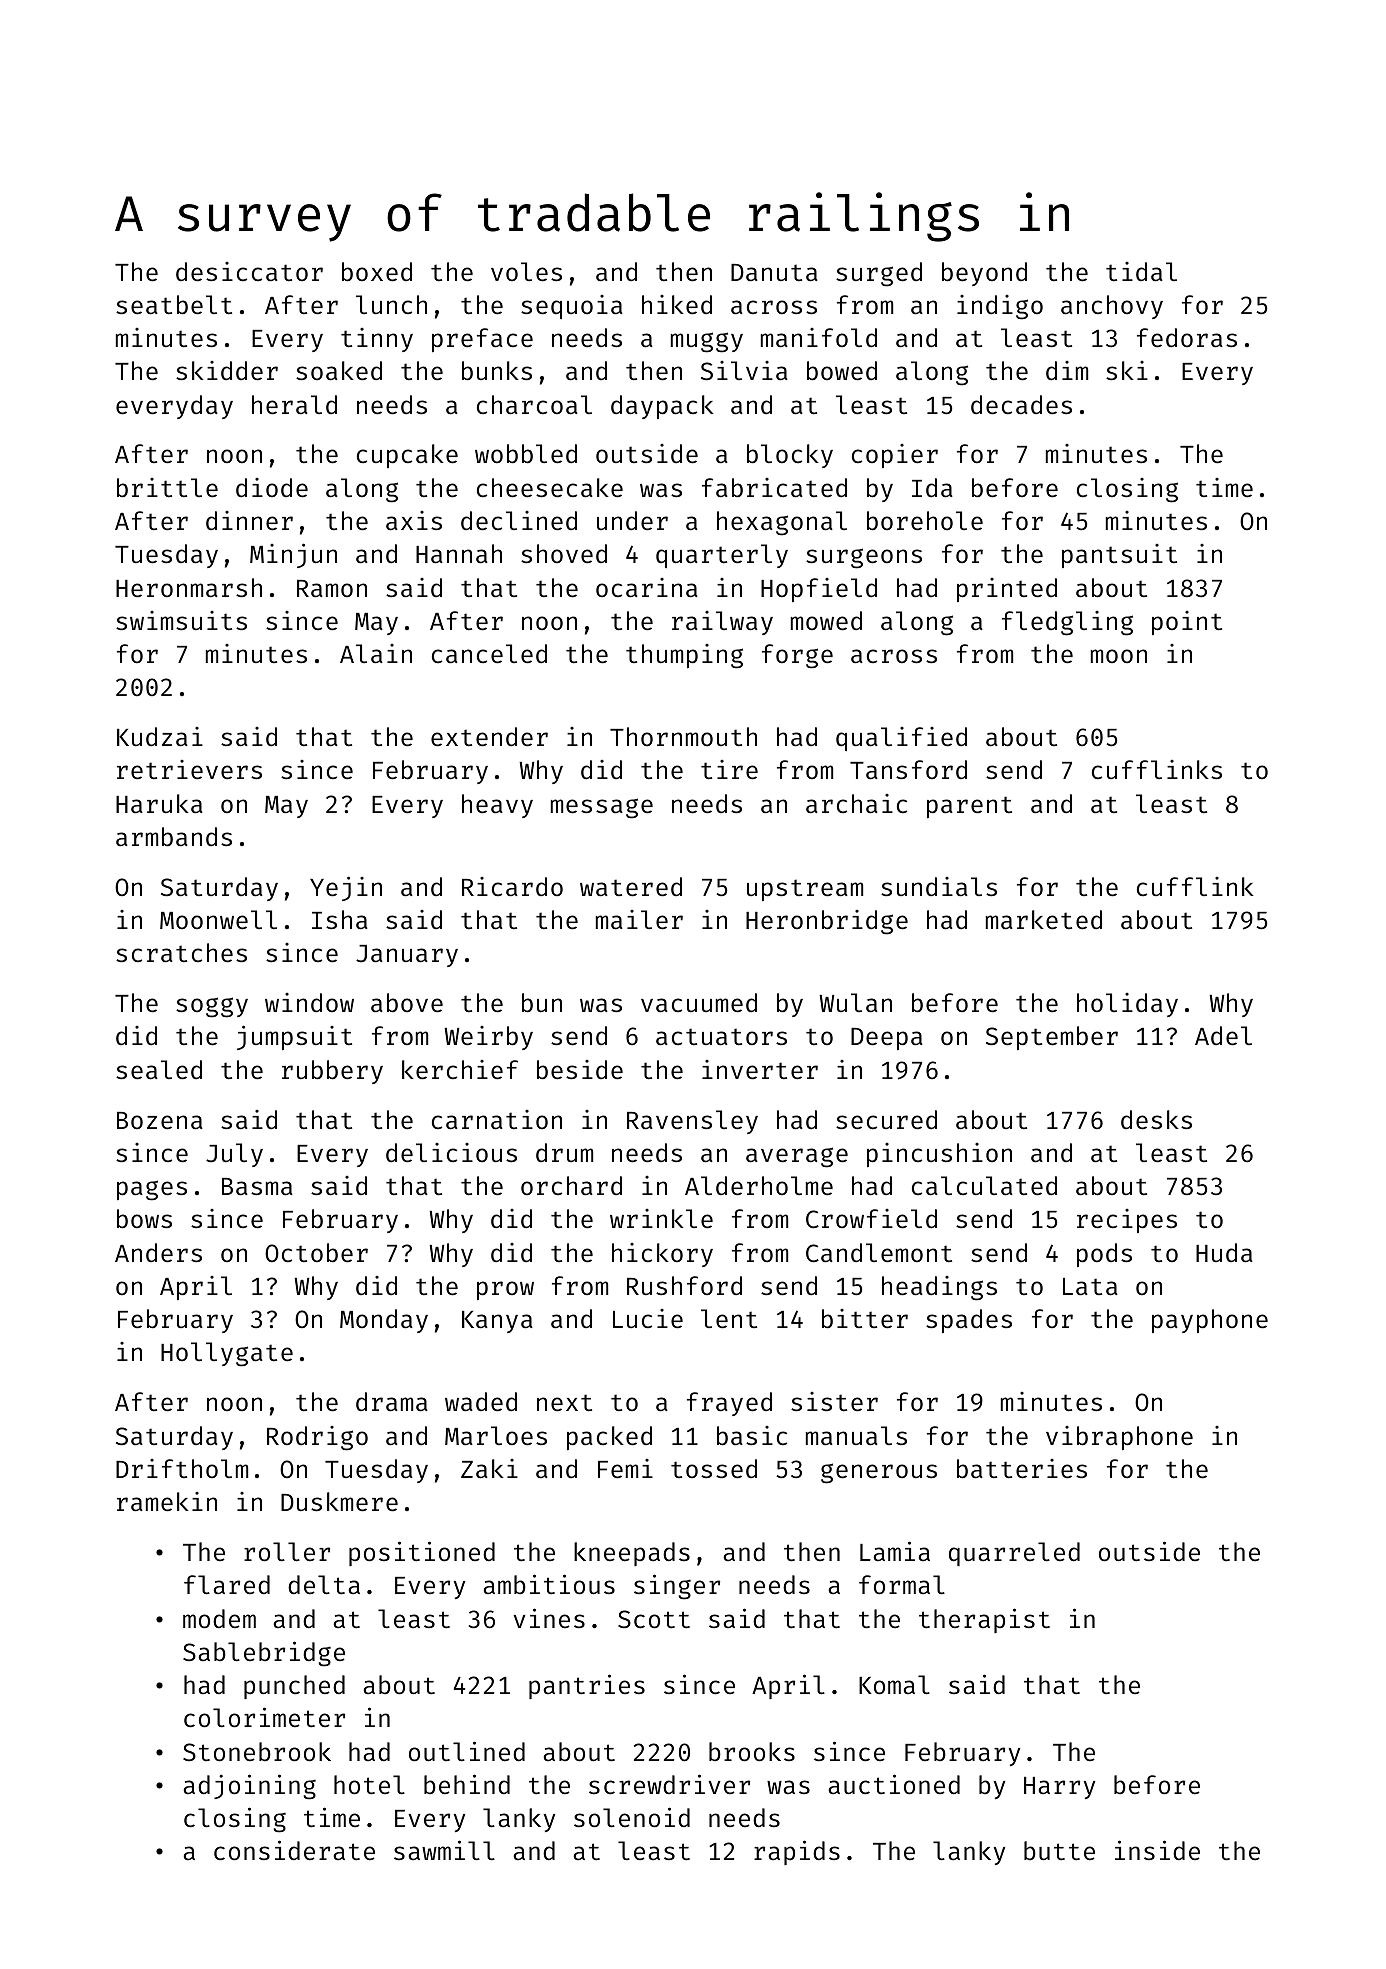 The image size is (1386, 1969). What do you see at coordinates (819, 338) in the image?
I see `manifold` at bounding box center [819, 338].
